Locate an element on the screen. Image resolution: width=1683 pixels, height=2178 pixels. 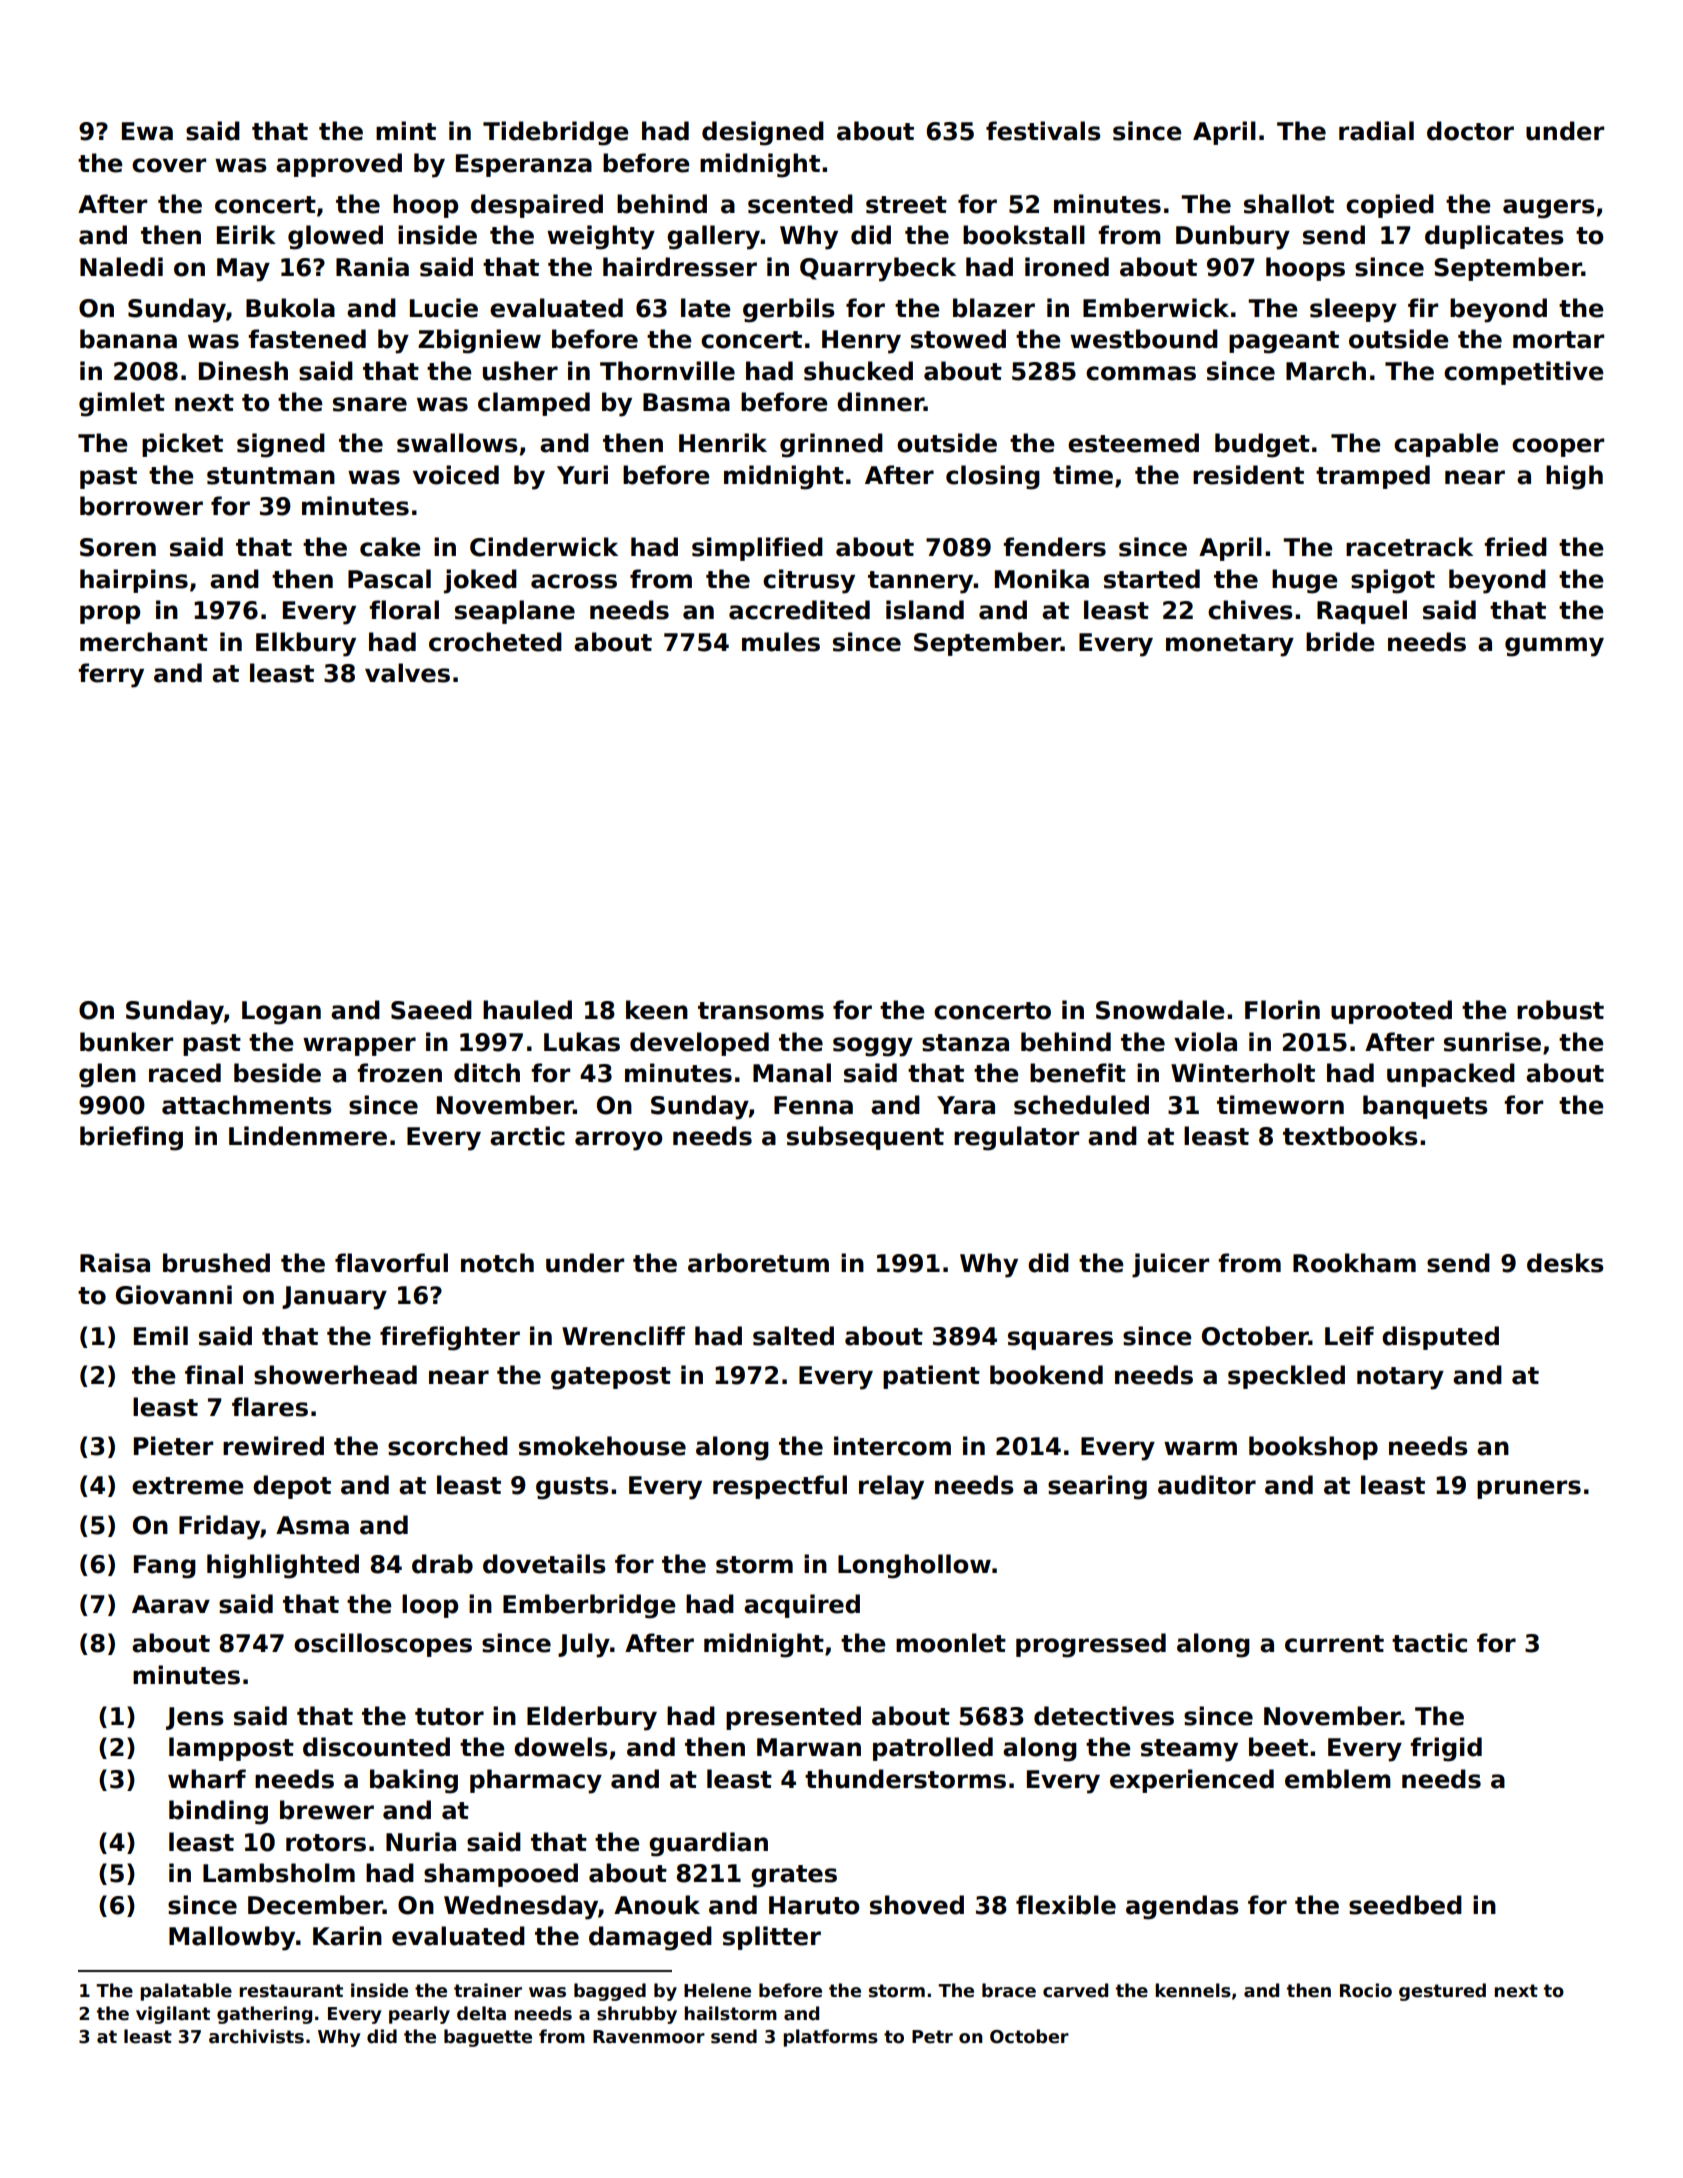
island is located at coordinates (925, 610).
